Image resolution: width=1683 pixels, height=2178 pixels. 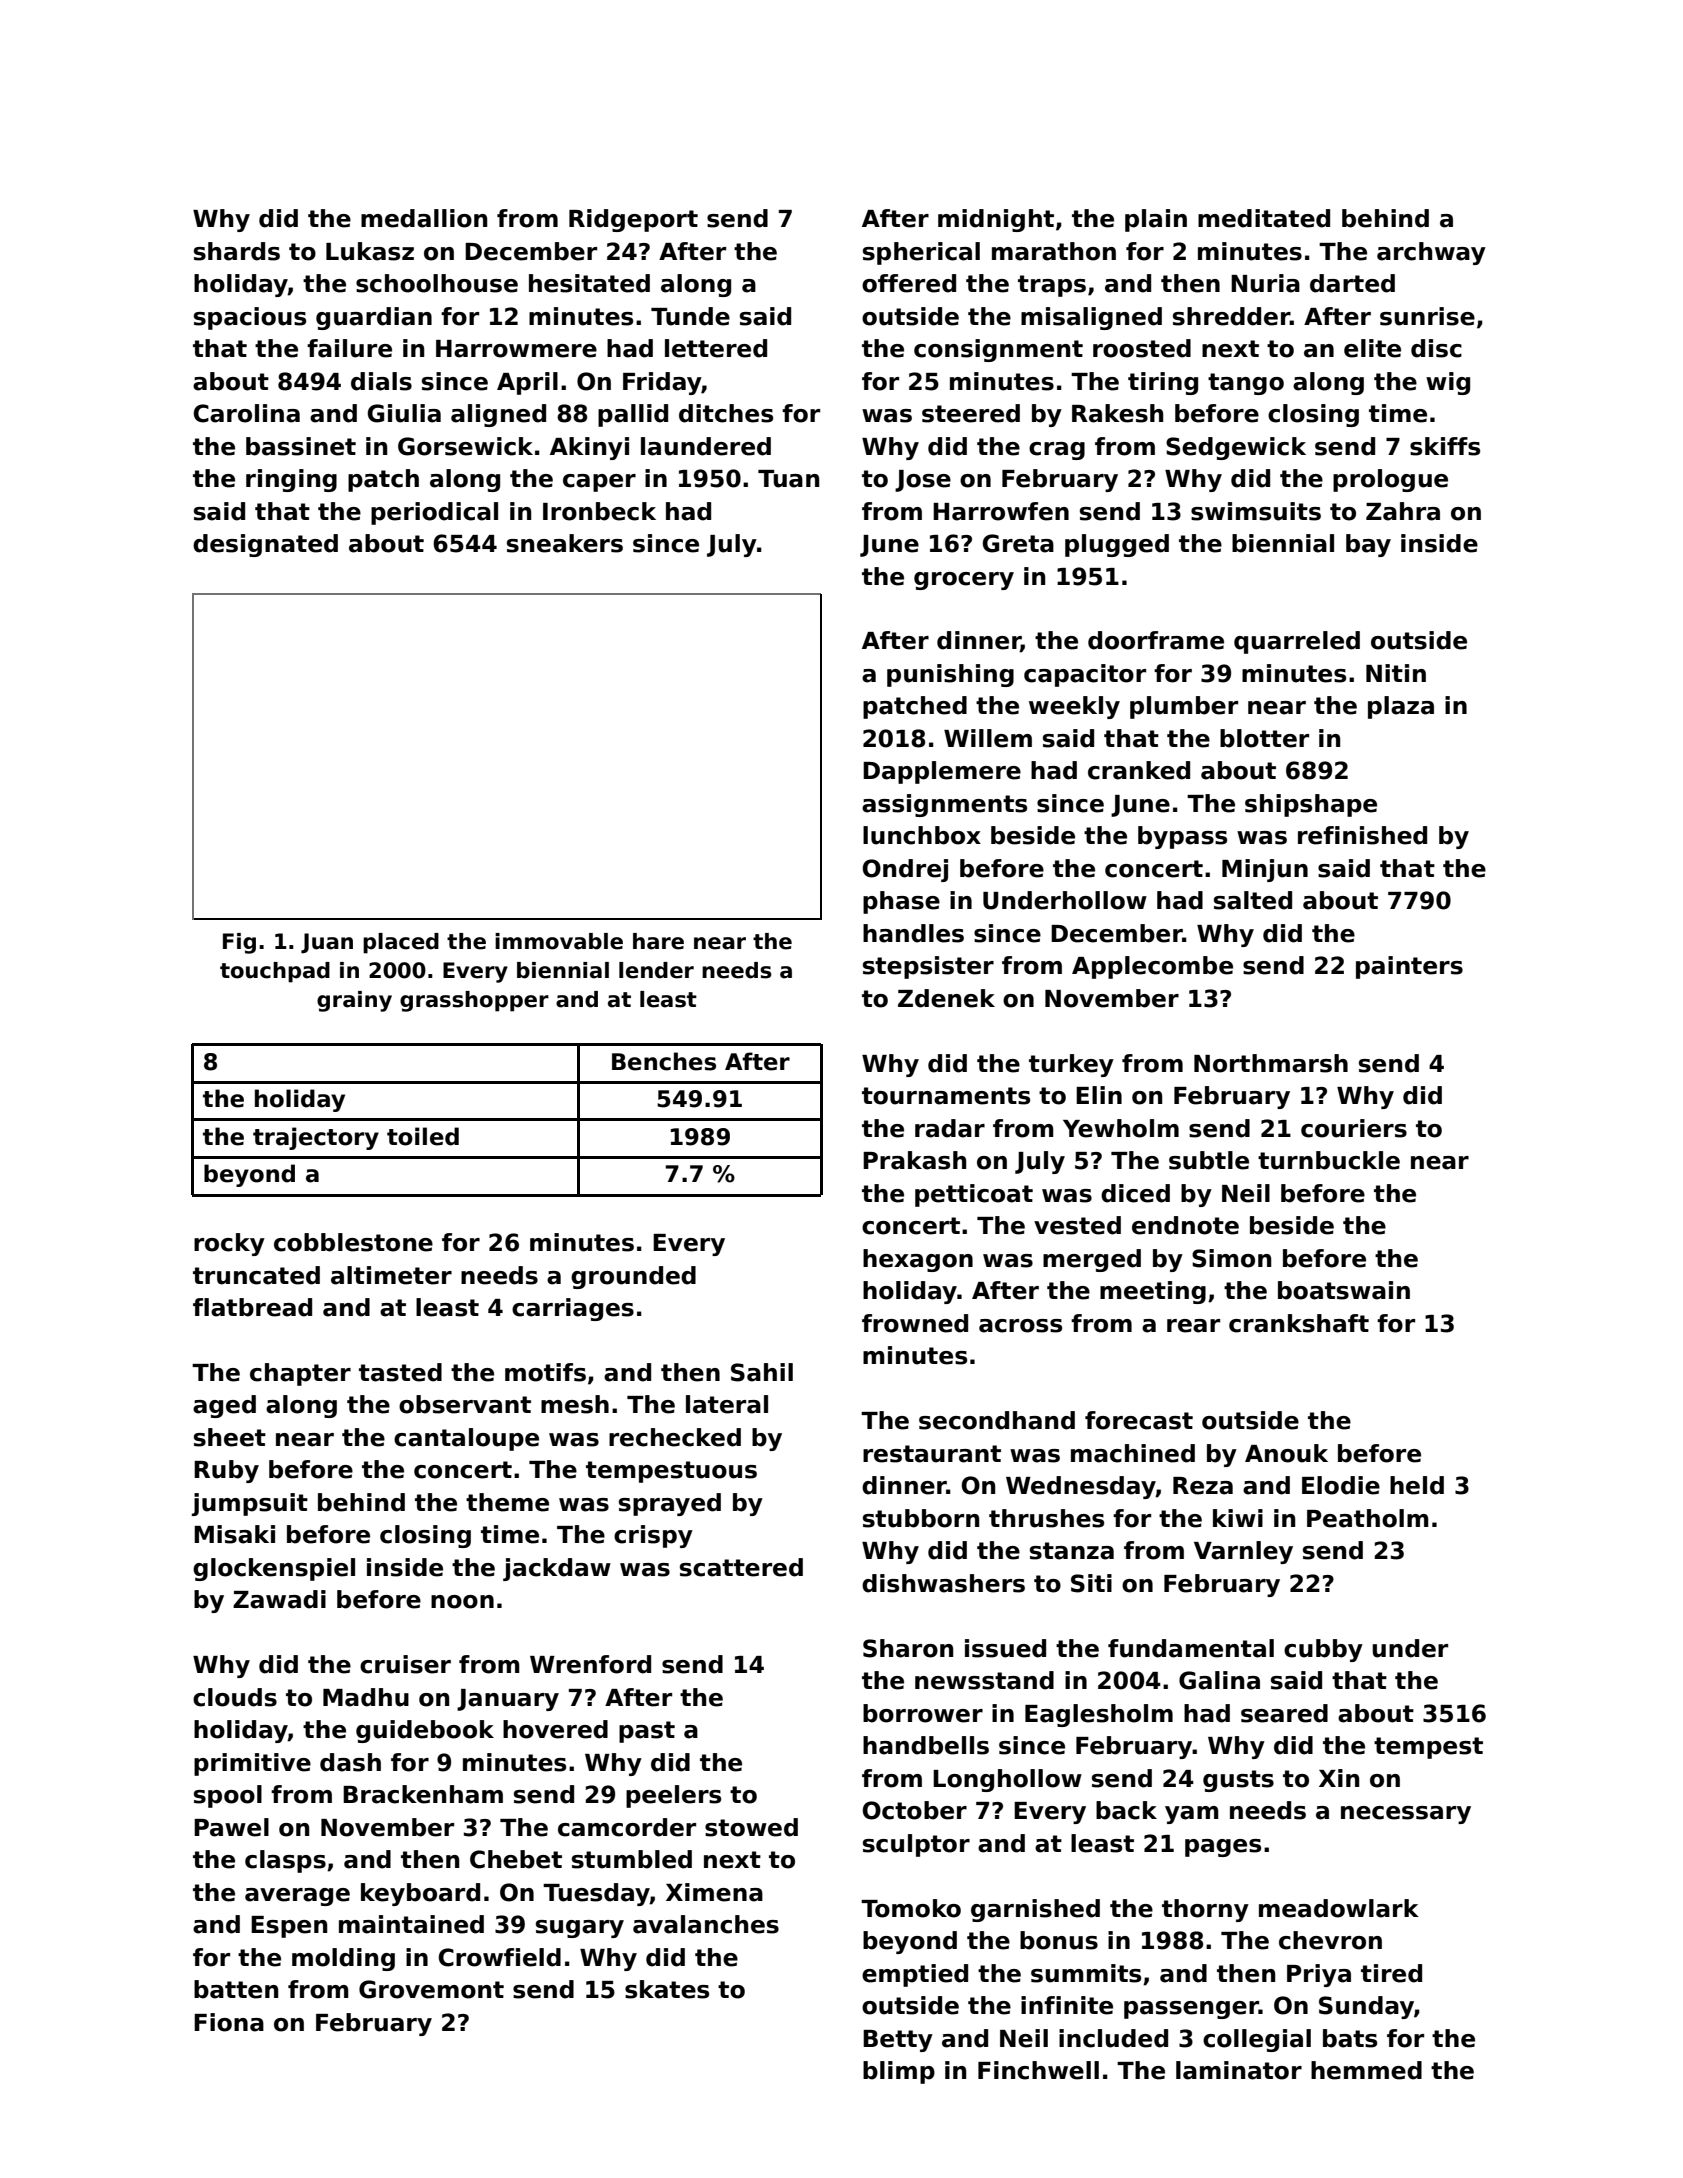 What do you see at coordinates (431, 1989) in the image?
I see `Grovemont` at bounding box center [431, 1989].
